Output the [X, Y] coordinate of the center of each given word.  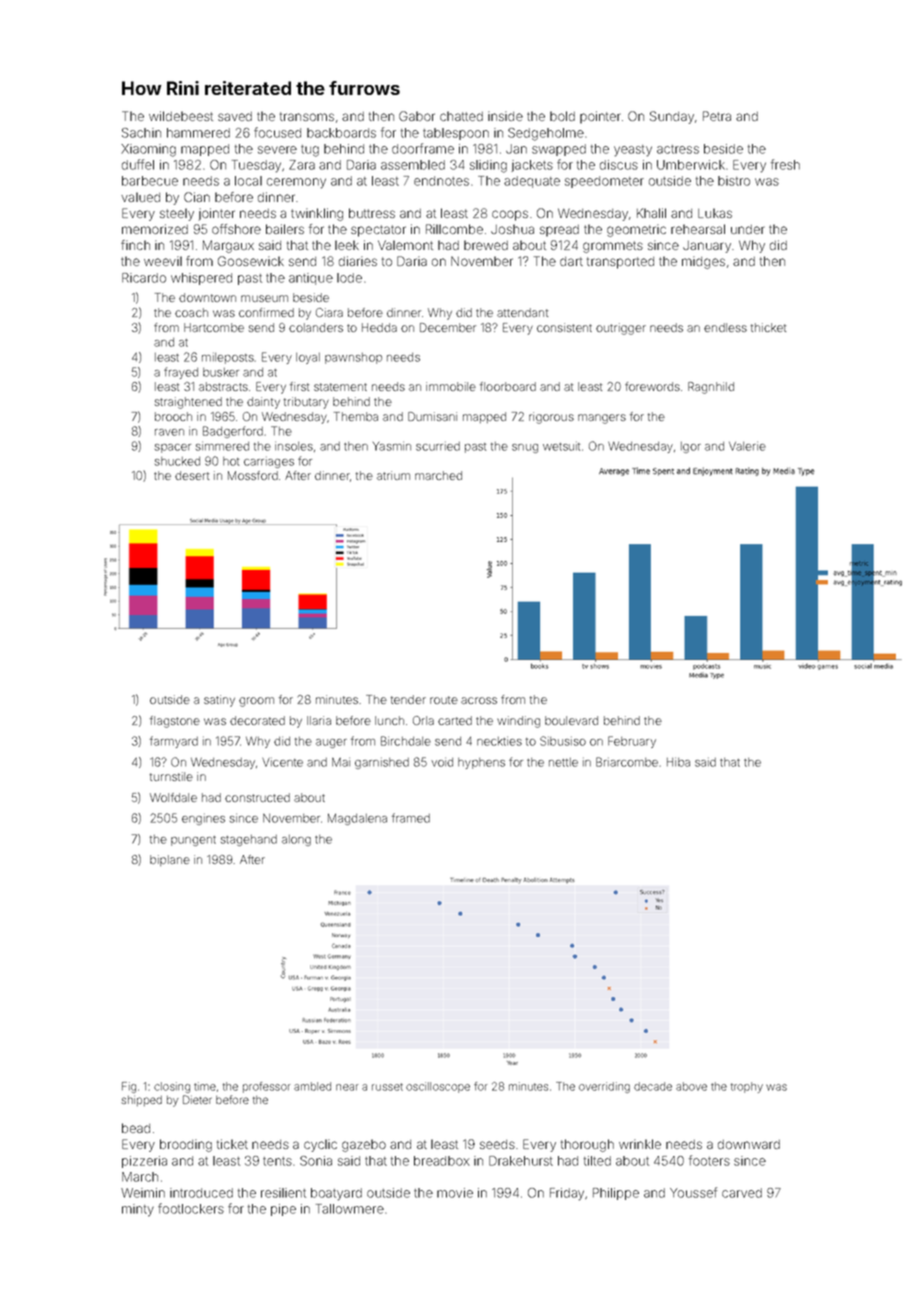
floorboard [508, 386]
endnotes [441, 181]
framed [411, 818]
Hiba [678, 762]
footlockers [191, 1208]
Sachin [141, 133]
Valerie [747, 446]
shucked [177, 461]
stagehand [249, 840]
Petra [717, 116]
